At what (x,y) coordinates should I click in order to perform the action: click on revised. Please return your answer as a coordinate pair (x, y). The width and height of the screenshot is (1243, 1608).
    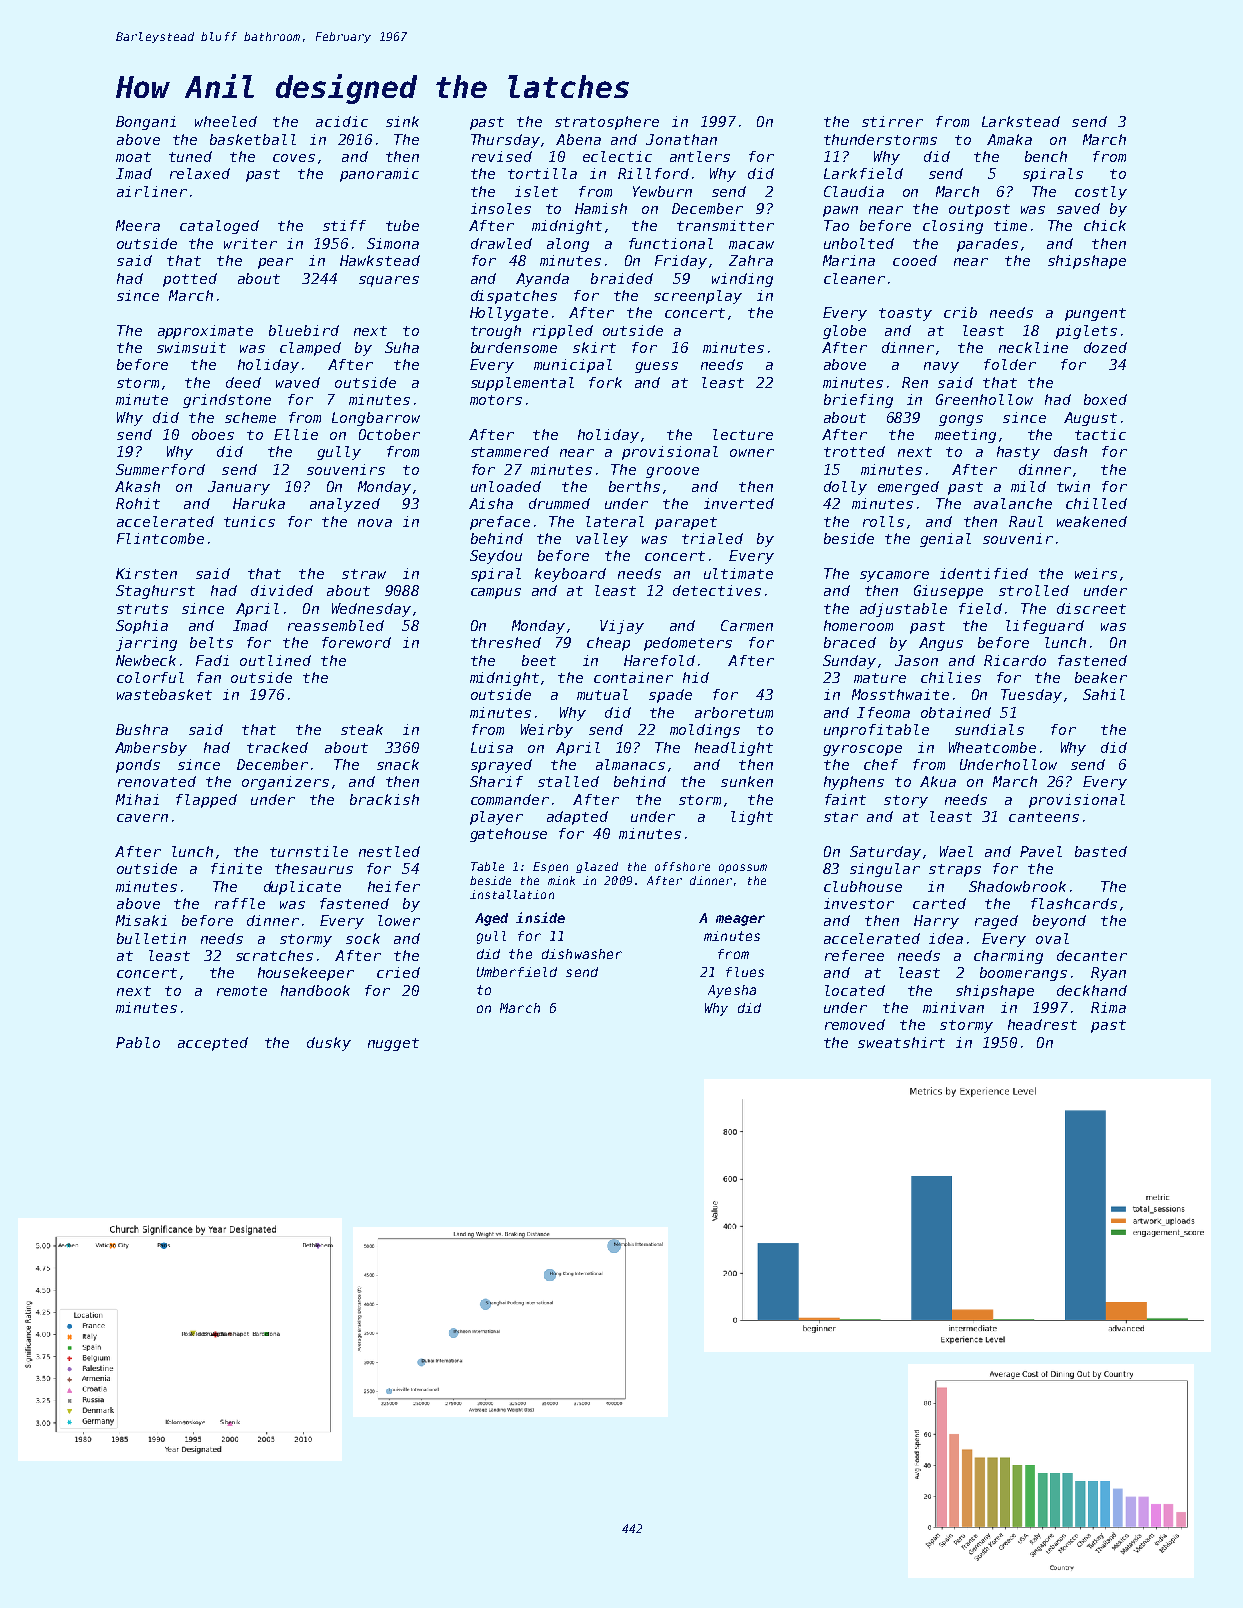
    Looking at the image, I should click on (502, 156).
